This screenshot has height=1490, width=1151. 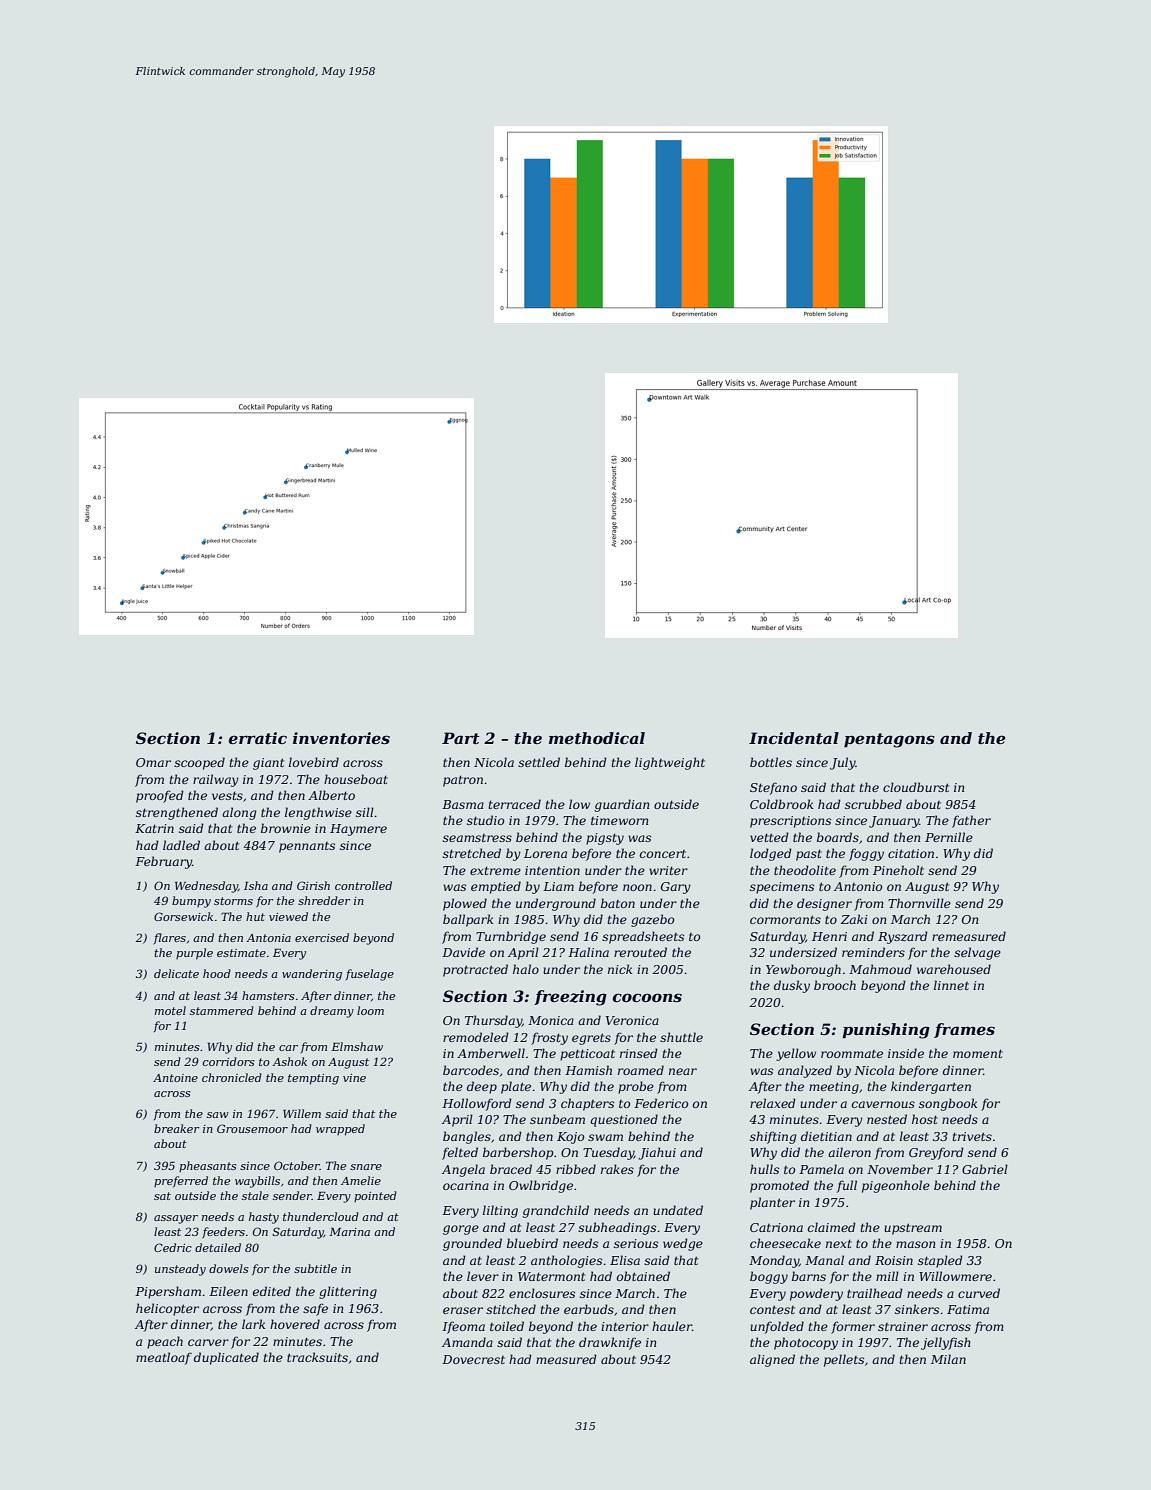 I want to click on songbook, so click(x=948, y=1104).
